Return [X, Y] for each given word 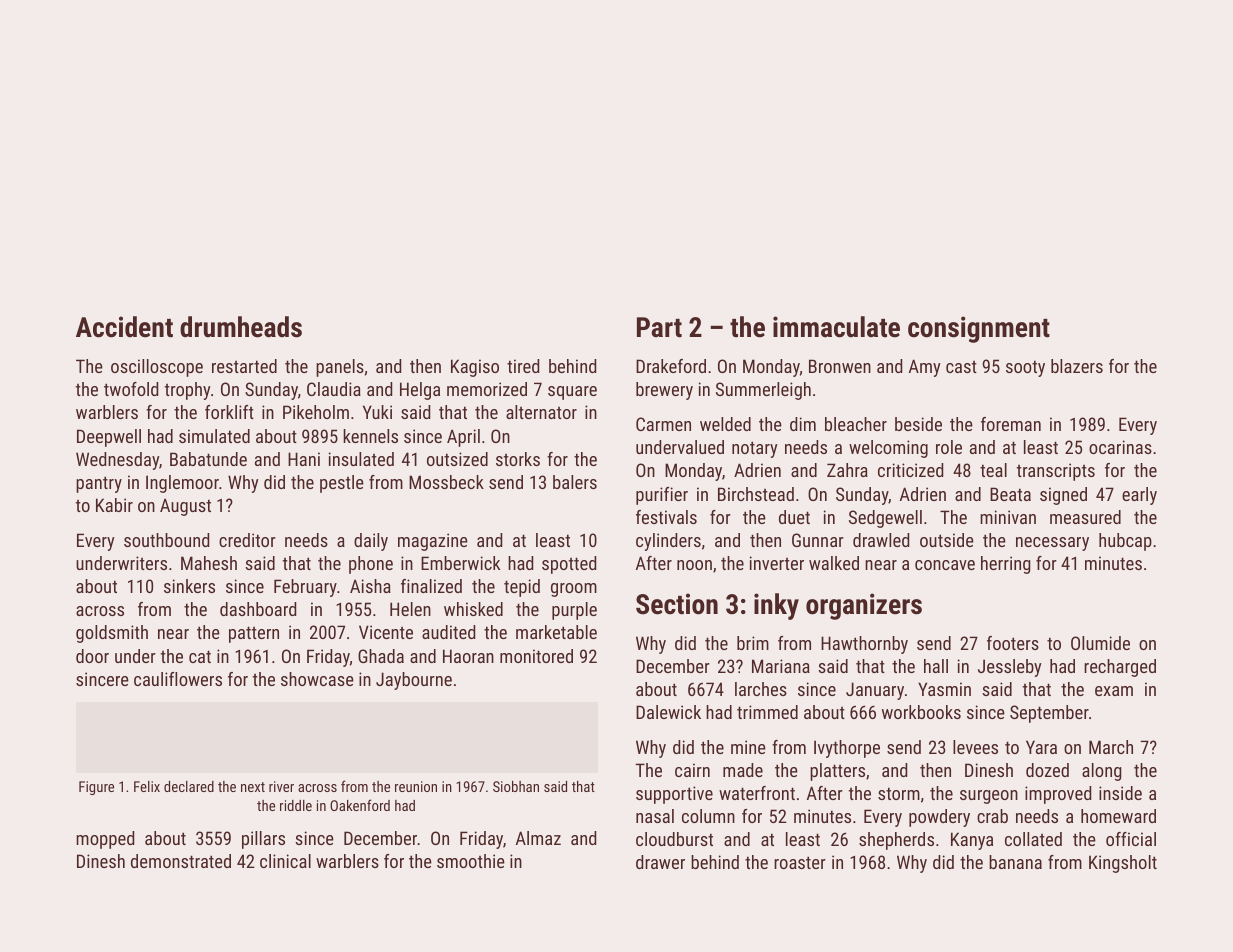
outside [947, 540]
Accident [124, 327]
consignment [979, 329]
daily [371, 542]
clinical [285, 861]
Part [659, 327]
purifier [662, 496]
